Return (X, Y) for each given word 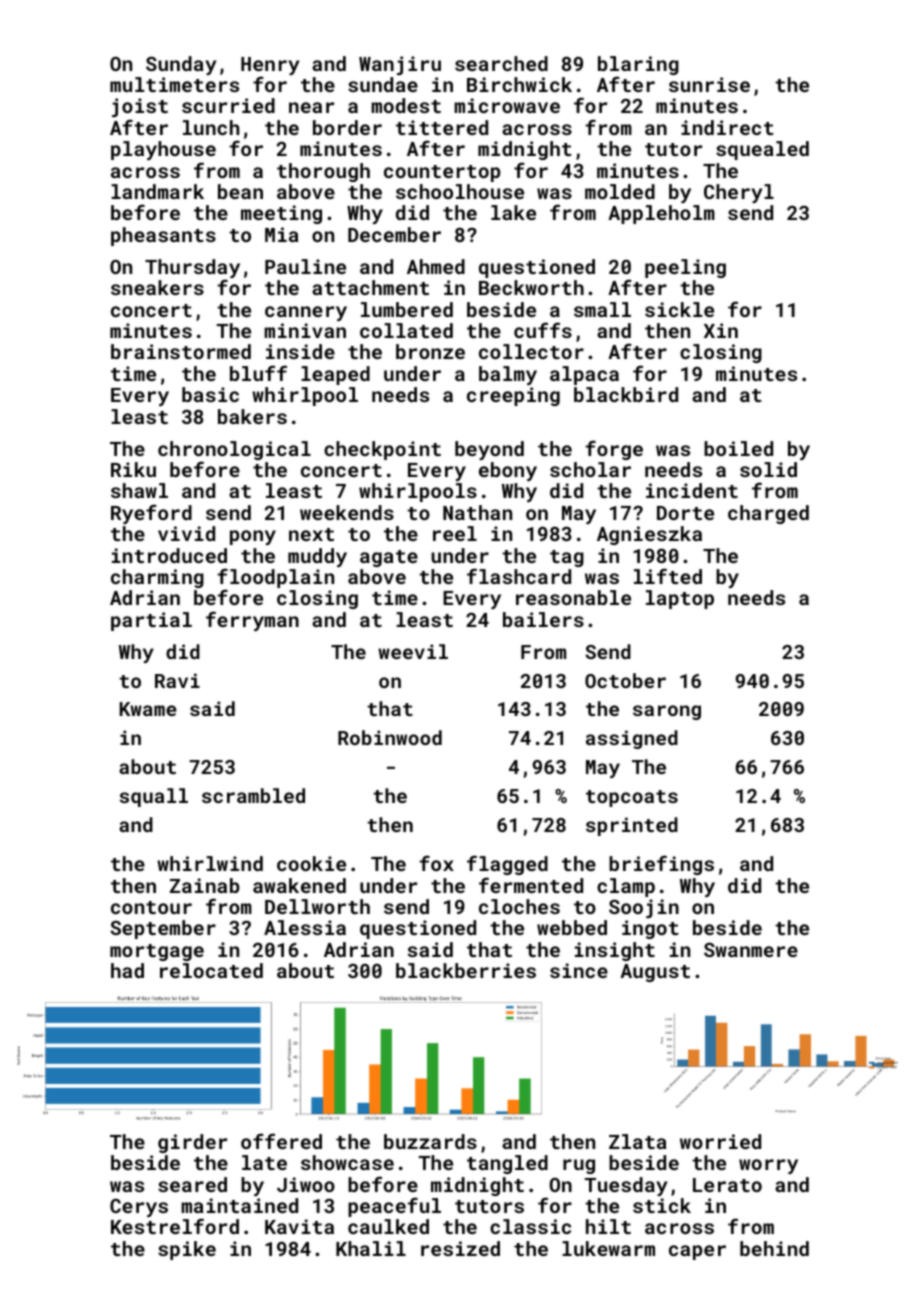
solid (768, 469)
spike (187, 1250)
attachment (370, 287)
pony (253, 537)
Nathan (477, 512)
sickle (679, 309)
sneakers (157, 287)
